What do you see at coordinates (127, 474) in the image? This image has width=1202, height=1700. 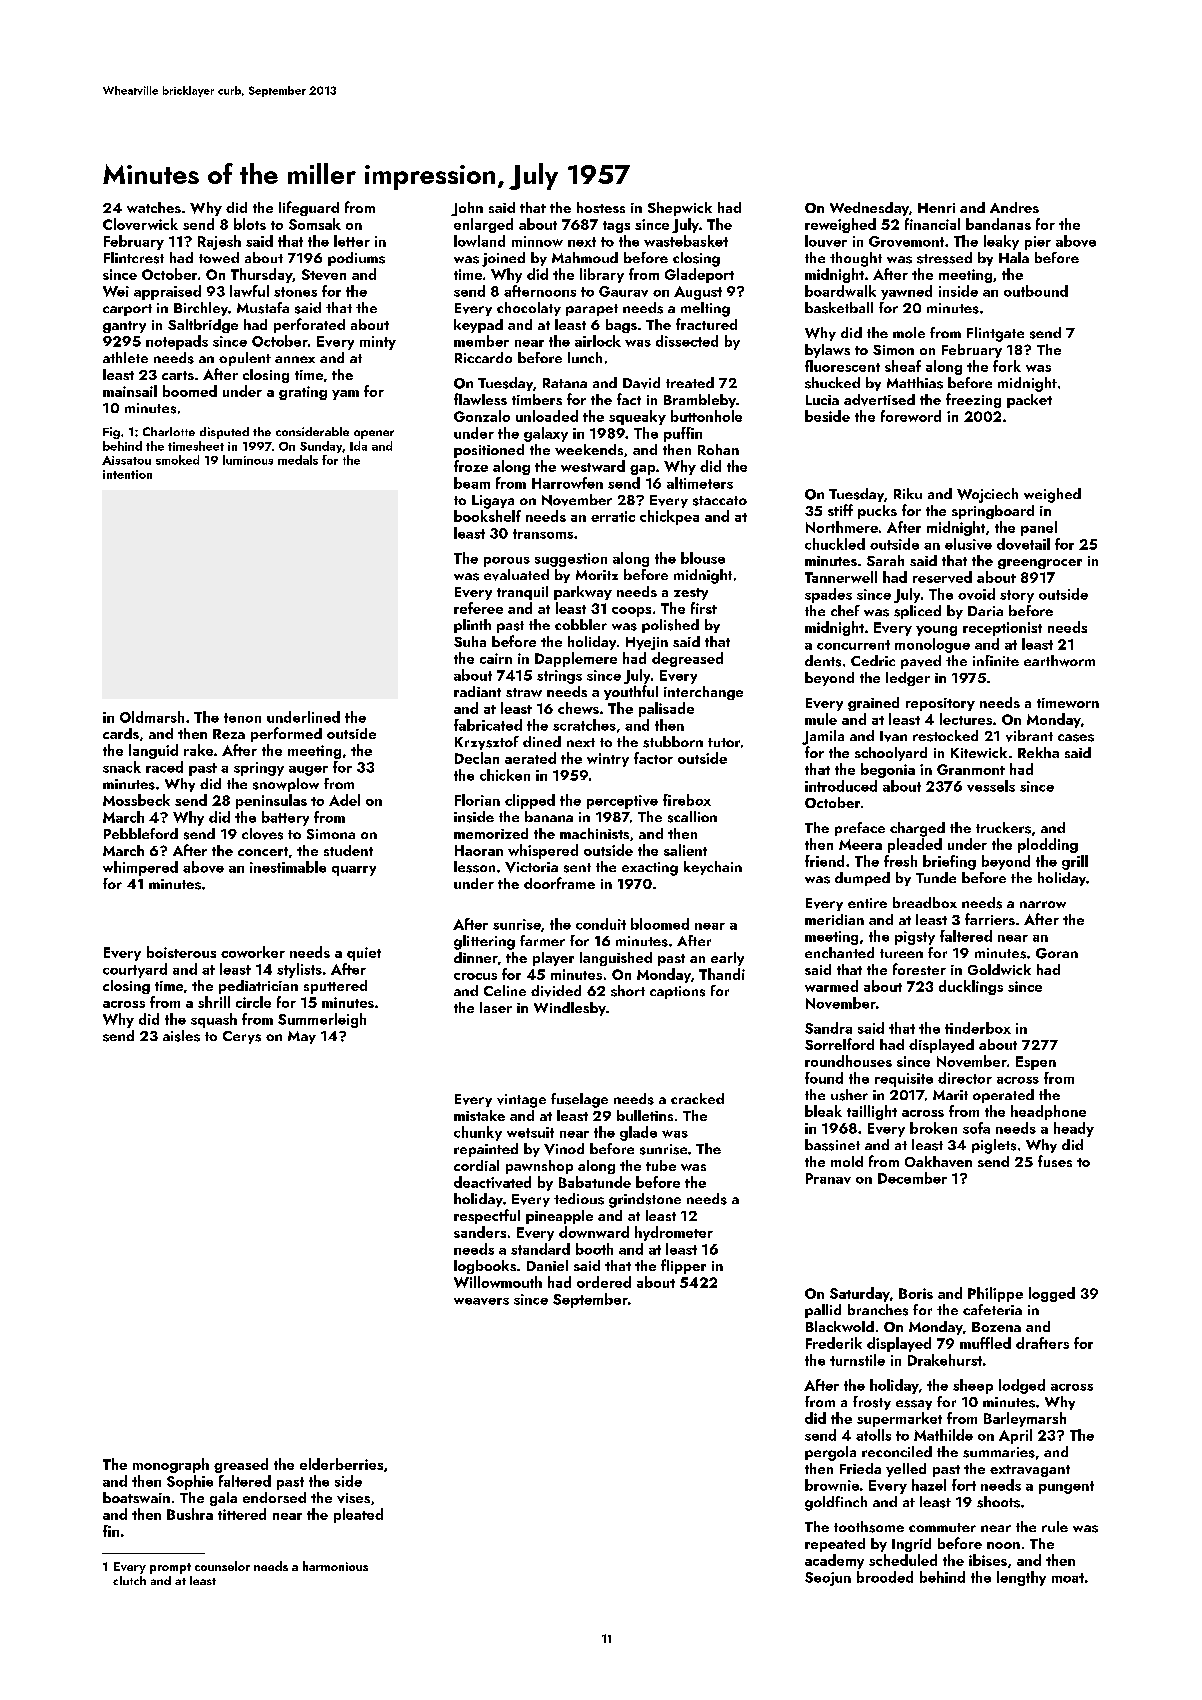 I see `intention` at bounding box center [127, 474].
